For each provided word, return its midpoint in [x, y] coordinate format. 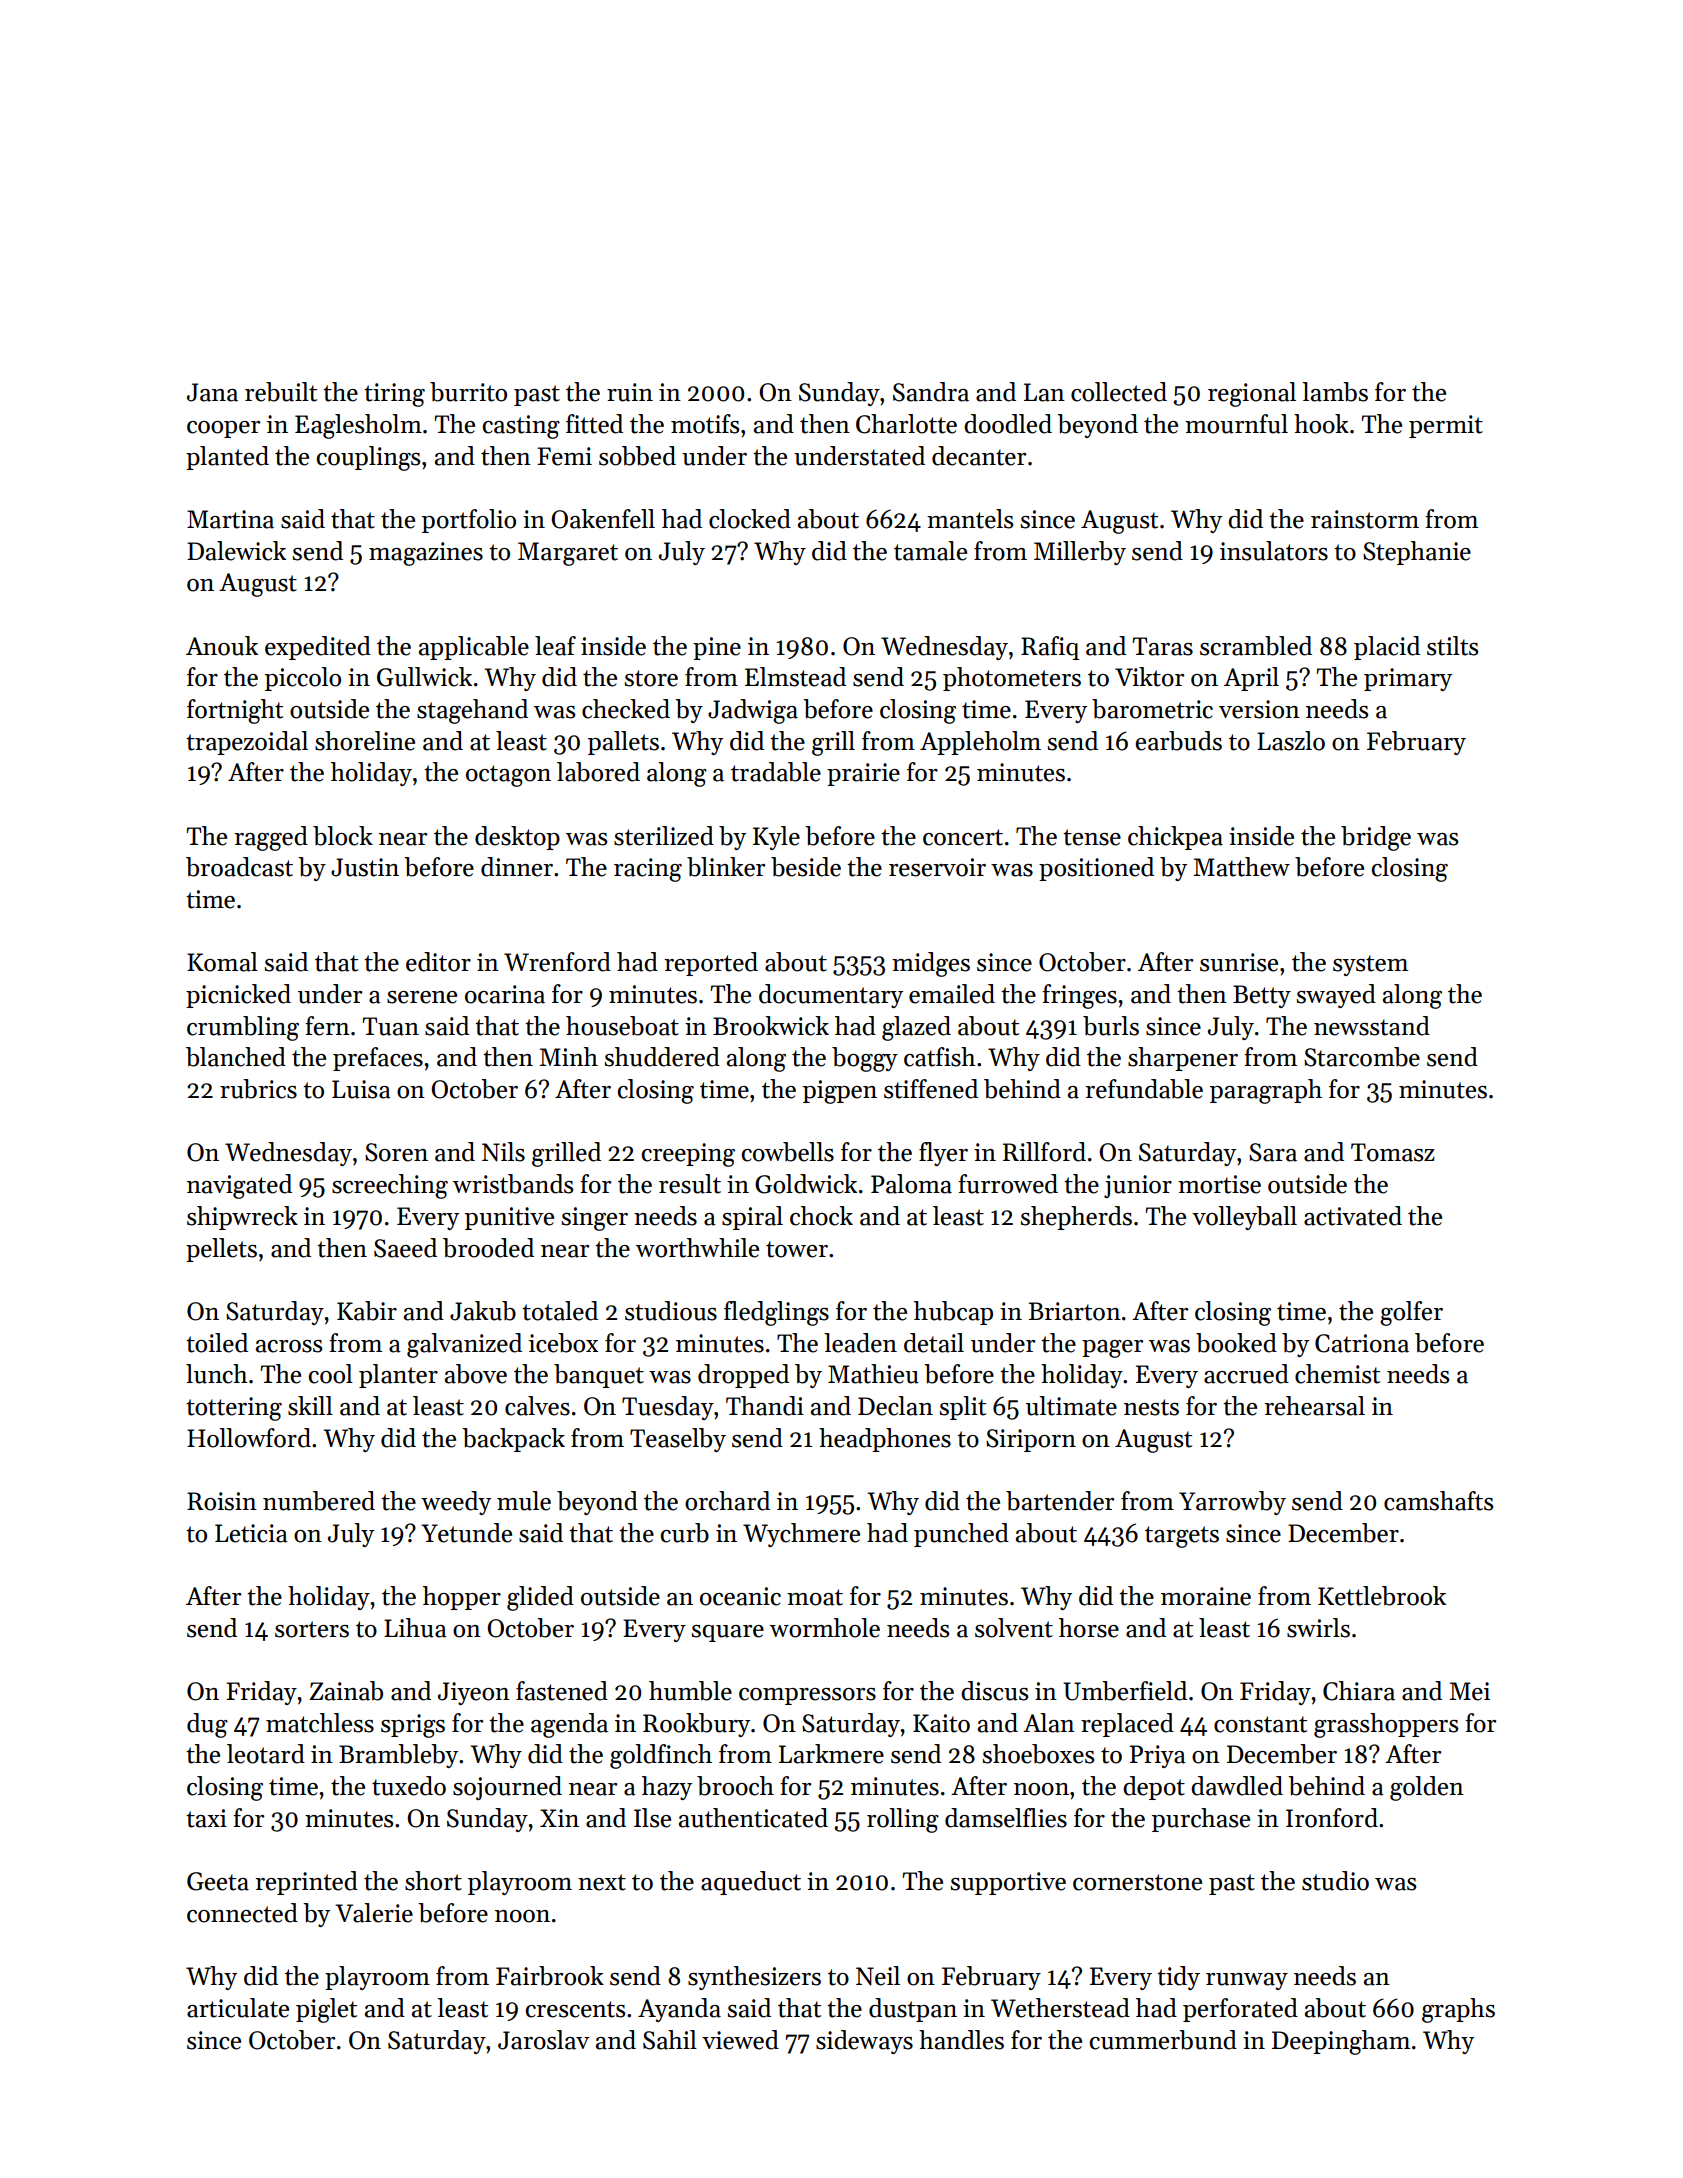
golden [1427, 1788]
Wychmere [801, 1535]
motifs [705, 424]
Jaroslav [544, 2040]
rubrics [258, 1089]
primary [1408, 679]
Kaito [941, 1723]
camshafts [1438, 1501]
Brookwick [771, 1026]
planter [398, 1376]
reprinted [306, 1883]
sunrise [1239, 962]
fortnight [235, 711]
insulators [1274, 551]
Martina [230, 519]
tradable [776, 772]
